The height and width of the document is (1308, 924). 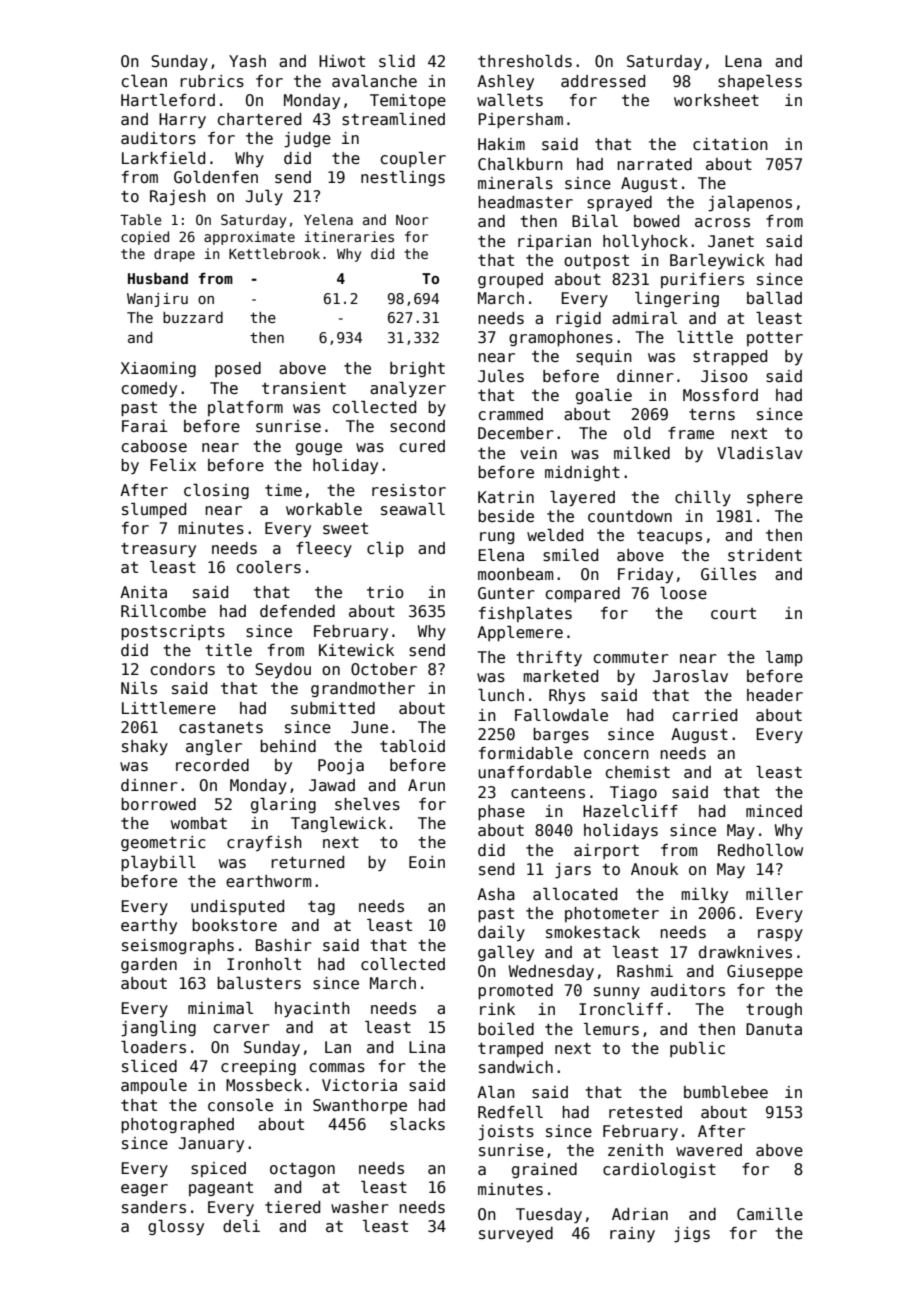 I want to click on glossy, so click(x=176, y=1228).
